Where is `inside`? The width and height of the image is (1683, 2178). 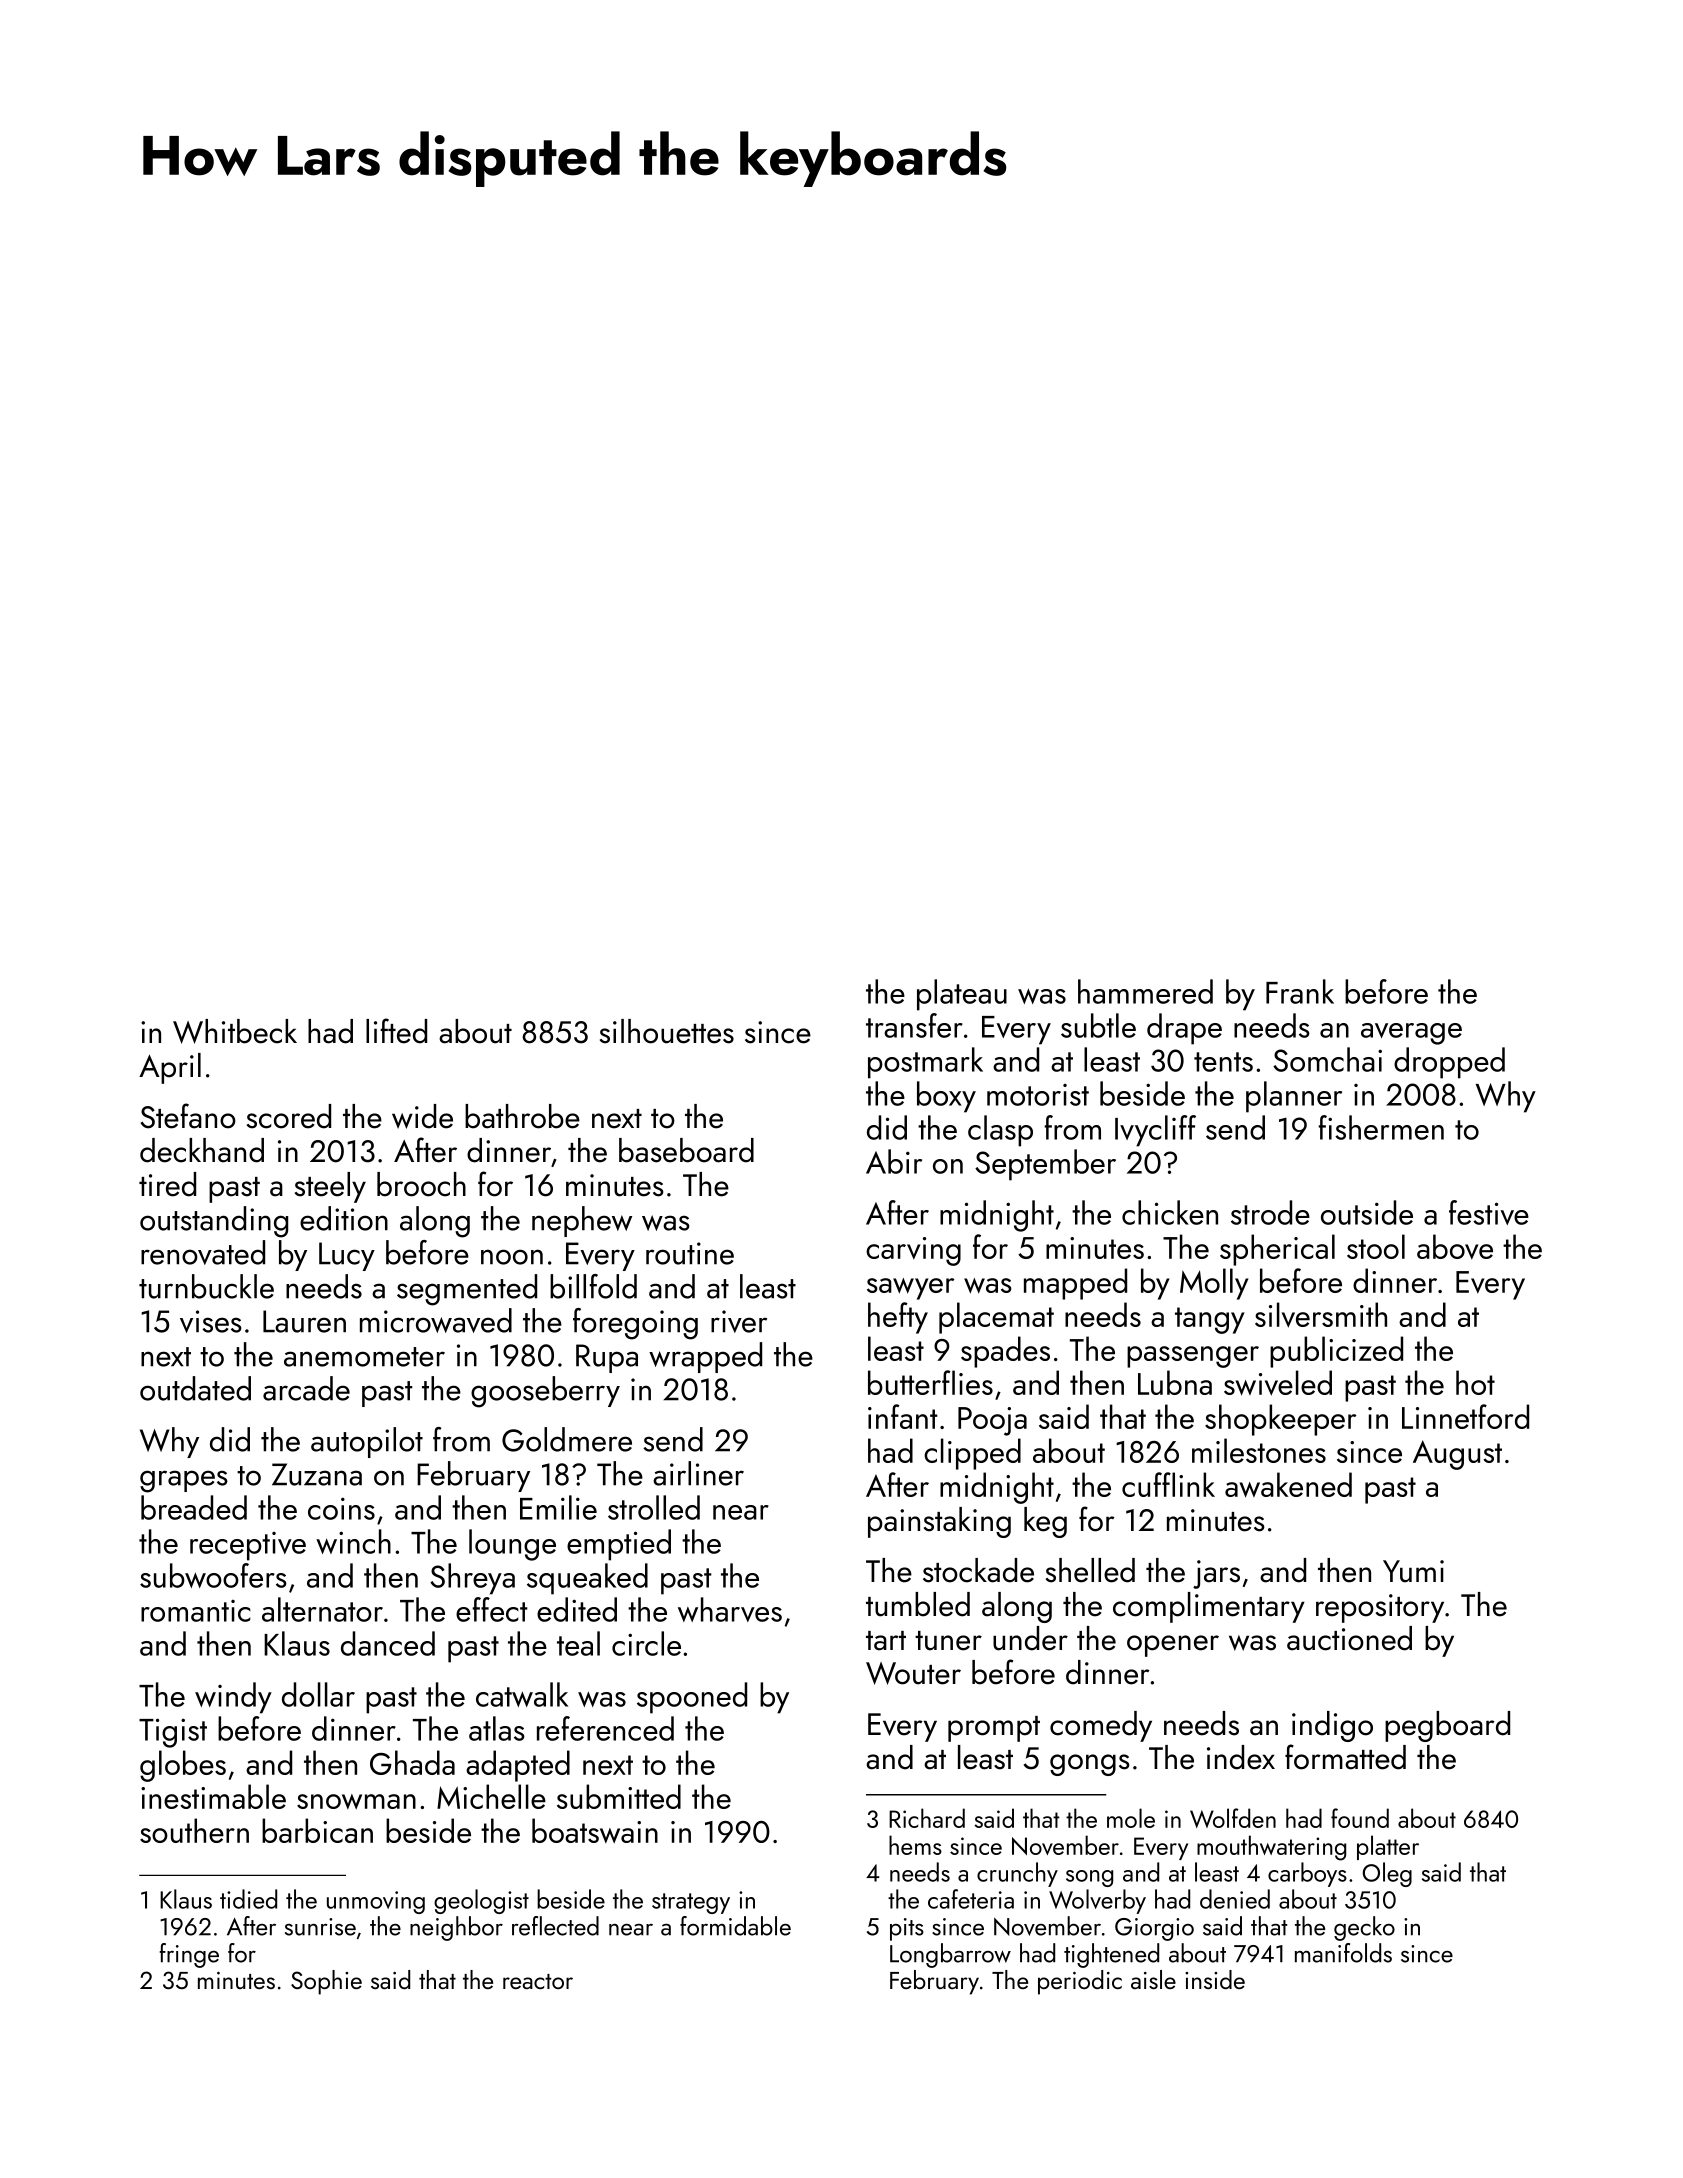
inside is located at coordinates (1215, 1979).
